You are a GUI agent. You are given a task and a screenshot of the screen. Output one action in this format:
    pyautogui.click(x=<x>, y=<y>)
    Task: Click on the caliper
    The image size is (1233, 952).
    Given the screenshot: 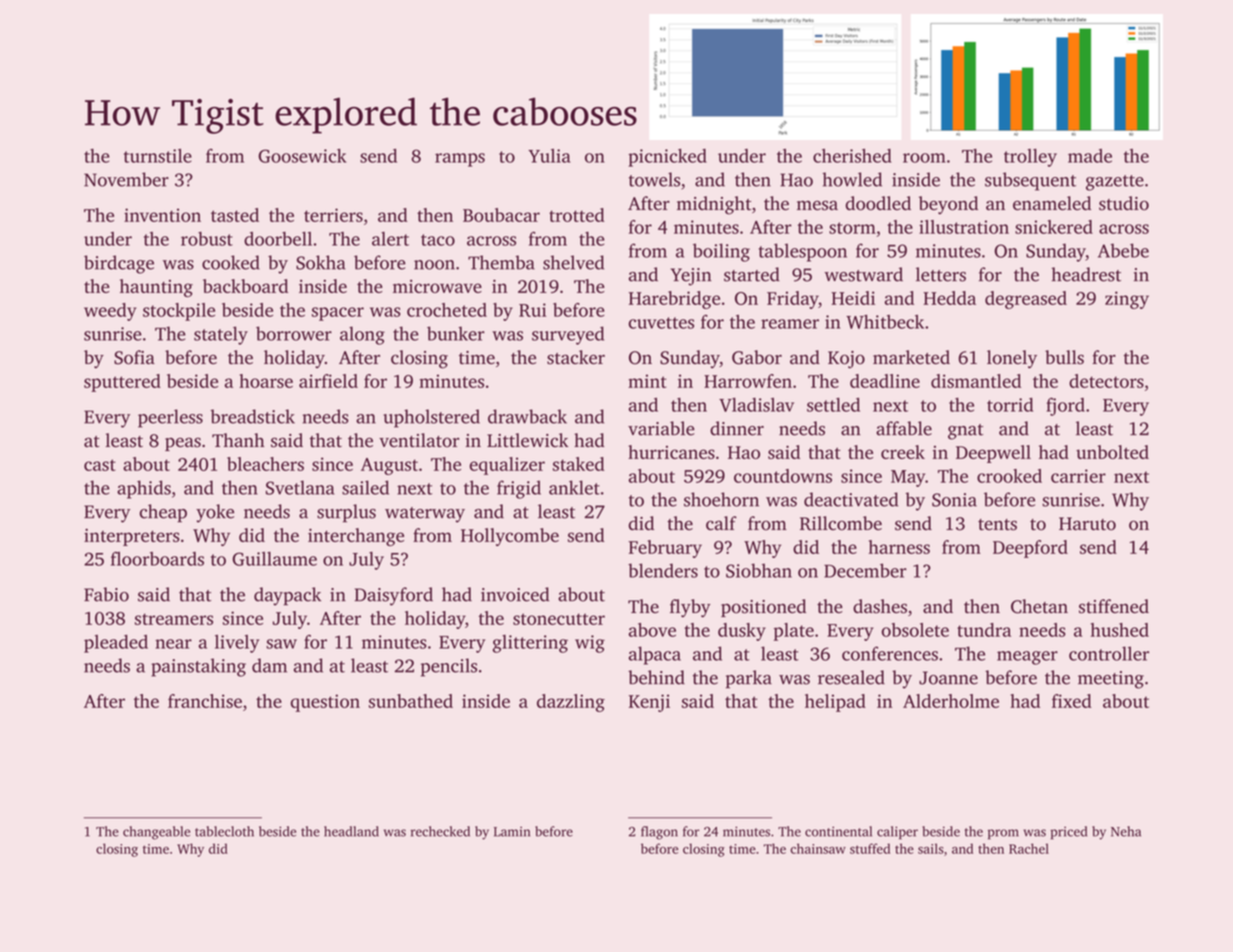 What is the action you would take?
    pyautogui.click(x=897, y=833)
